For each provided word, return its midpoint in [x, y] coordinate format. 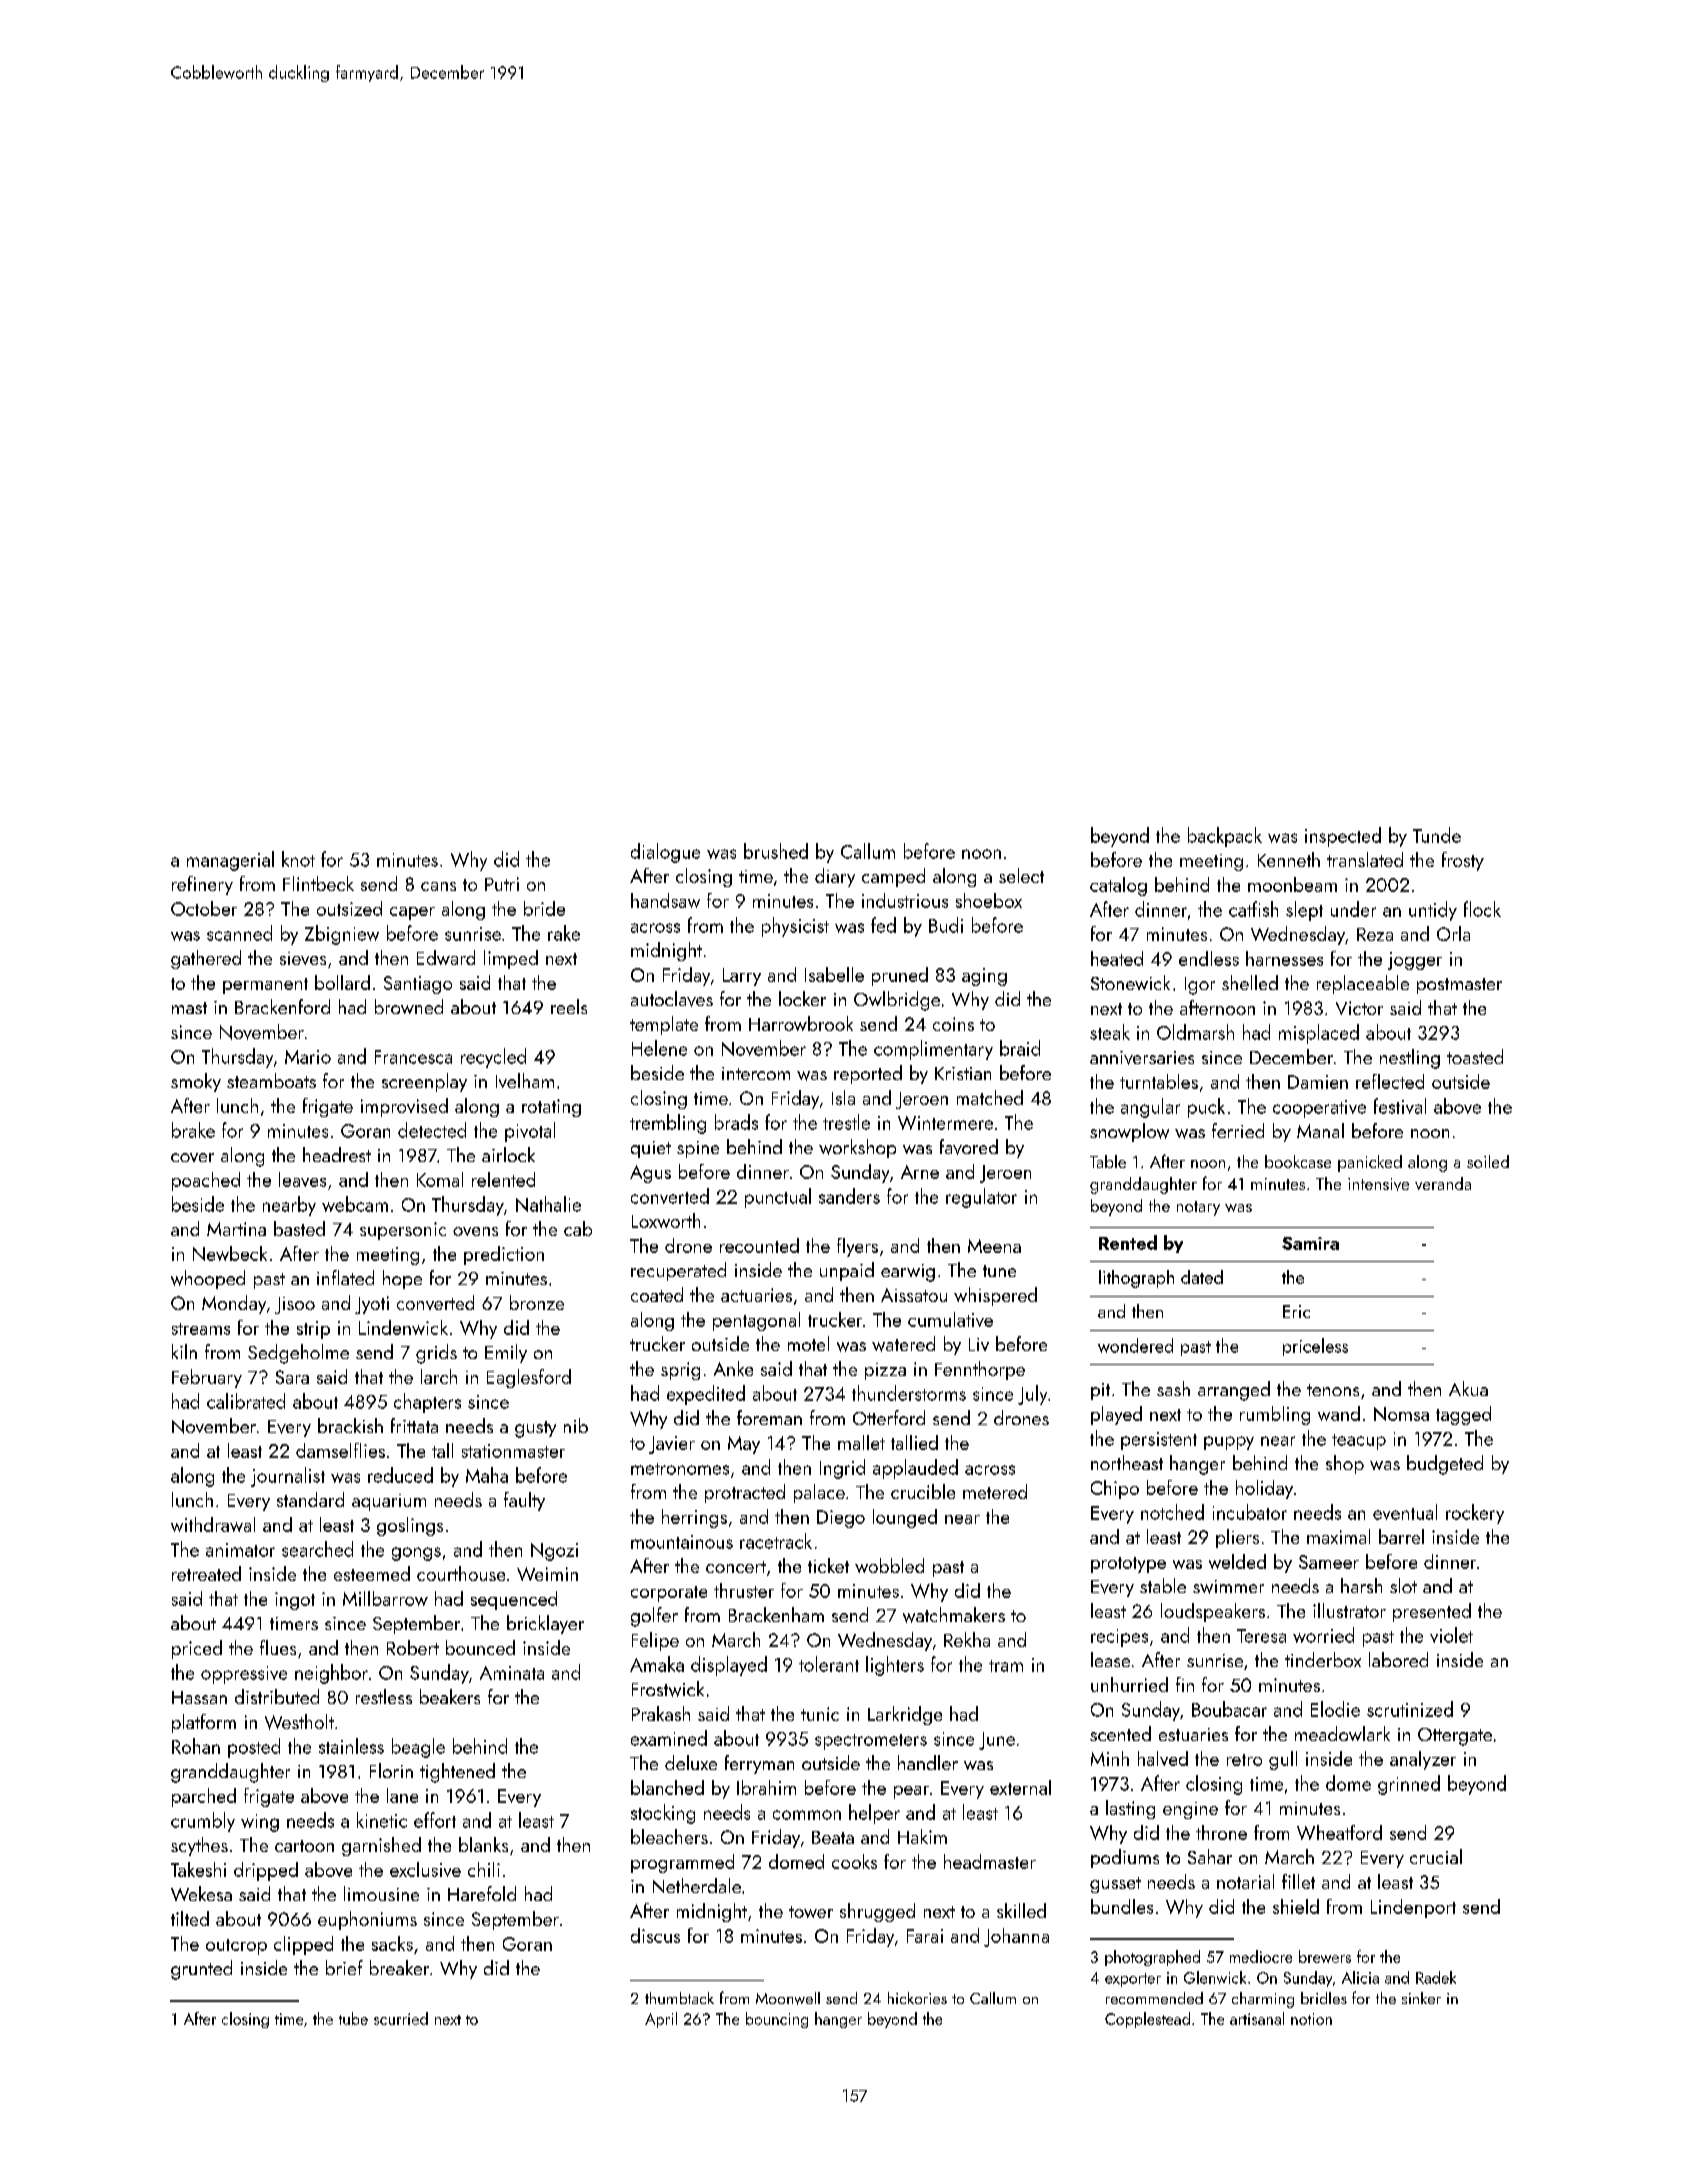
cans [438, 886]
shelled [1250, 982]
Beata [833, 1837]
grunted [201, 1970]
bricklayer [545, 1624]
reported [868, 1074]
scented [1120, 1733]
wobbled [889, 1565]
